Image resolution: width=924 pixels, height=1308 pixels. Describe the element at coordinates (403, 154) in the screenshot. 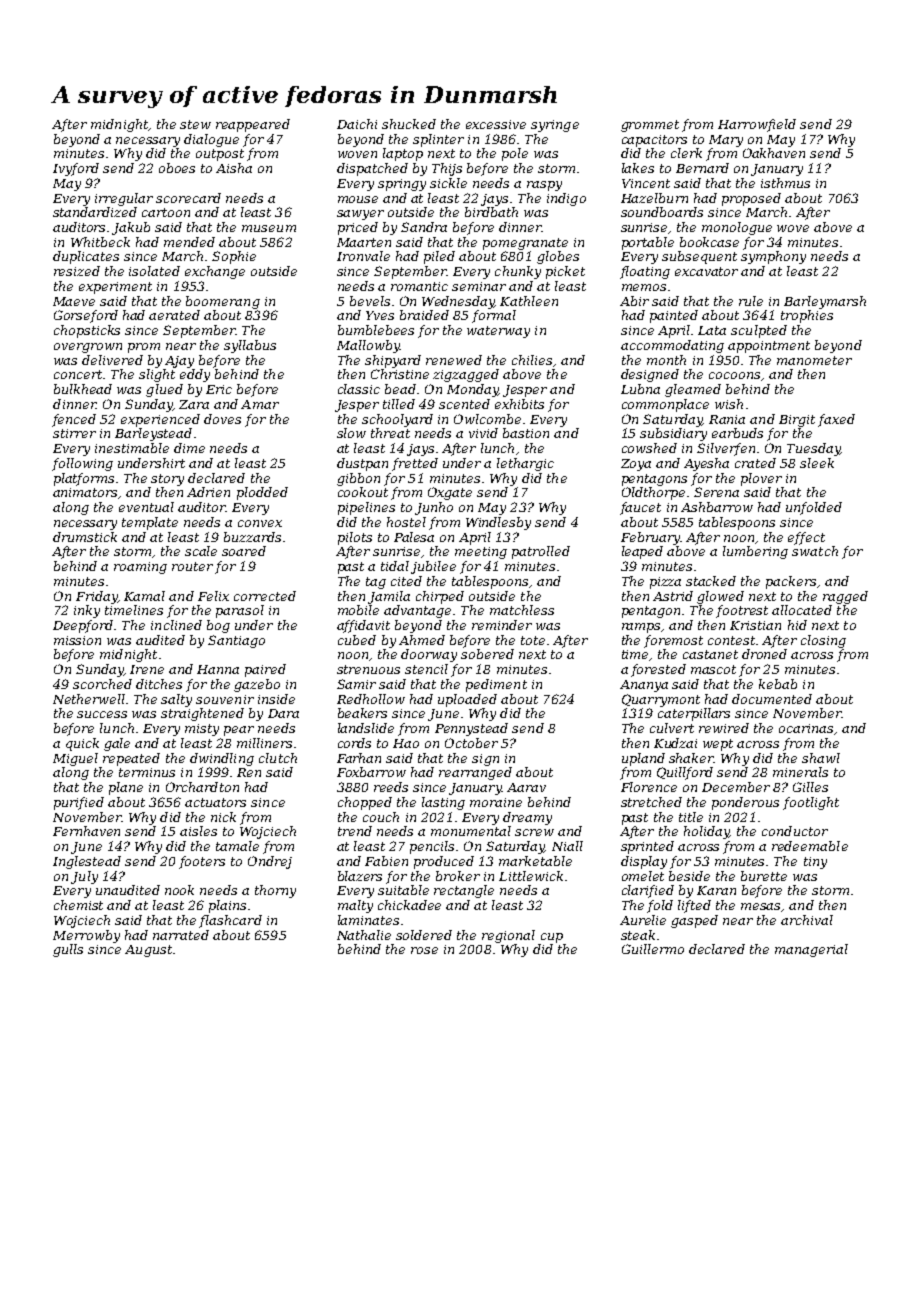

I see `laptop` at that location.
